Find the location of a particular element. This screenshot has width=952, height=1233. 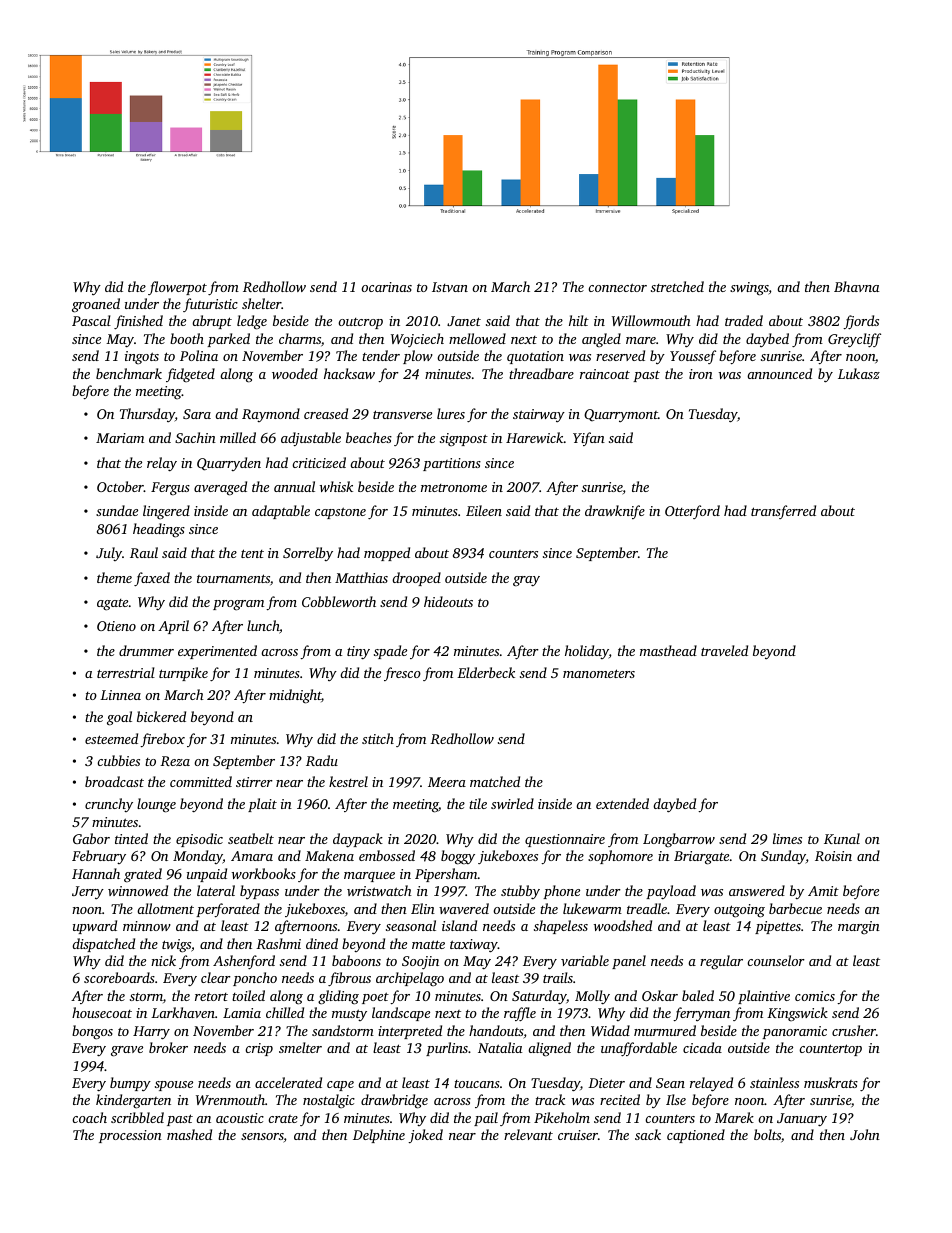

Meera is located at coordinates (447, 782).
